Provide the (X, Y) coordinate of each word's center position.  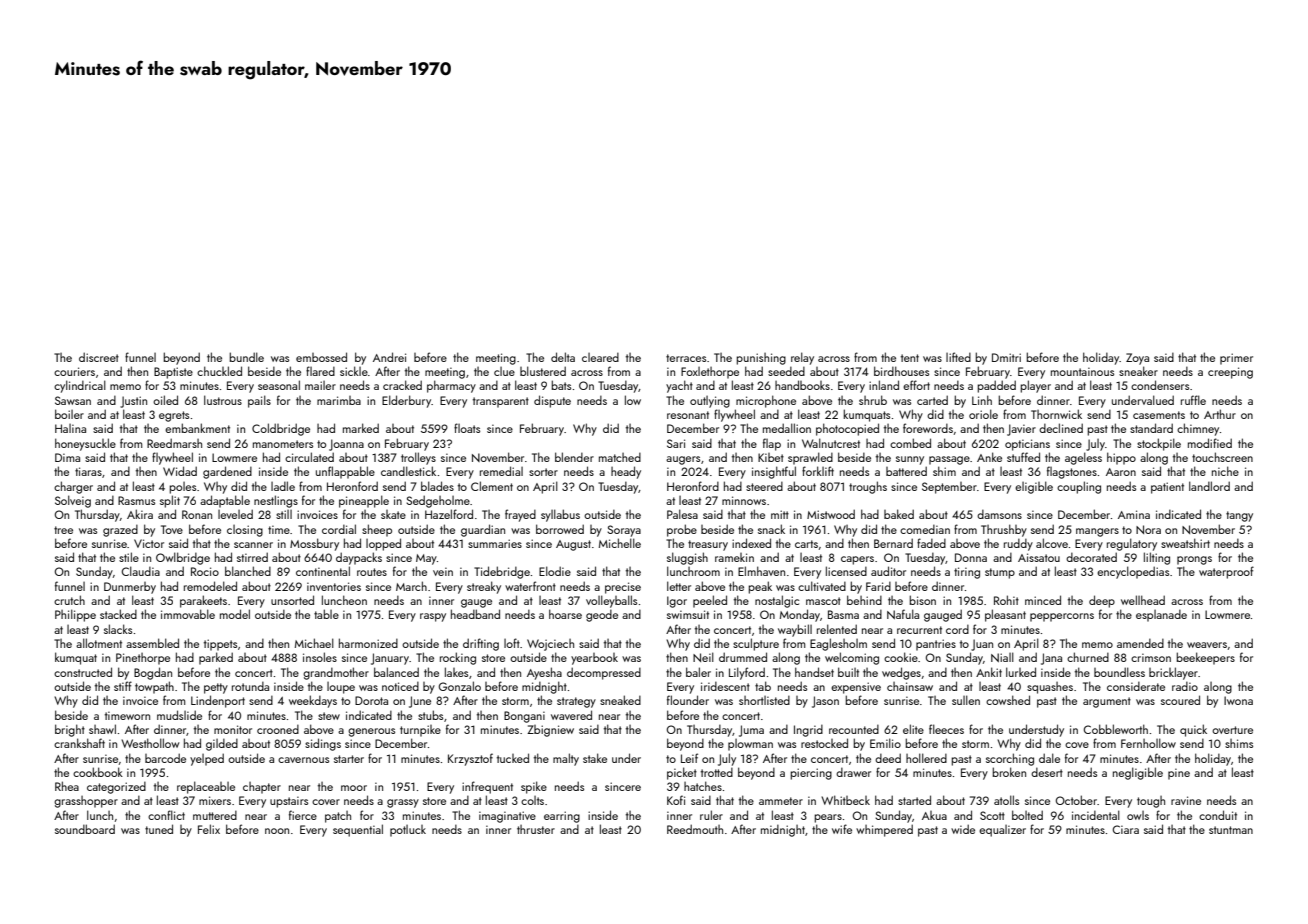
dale (1049, 758)
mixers (215, 800)
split (170, 501)
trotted (717, 772)
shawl (102, 729)
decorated (1091, 557)
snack (771, 529)
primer (1236, 359)
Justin (133, 402)
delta (563, 357)
